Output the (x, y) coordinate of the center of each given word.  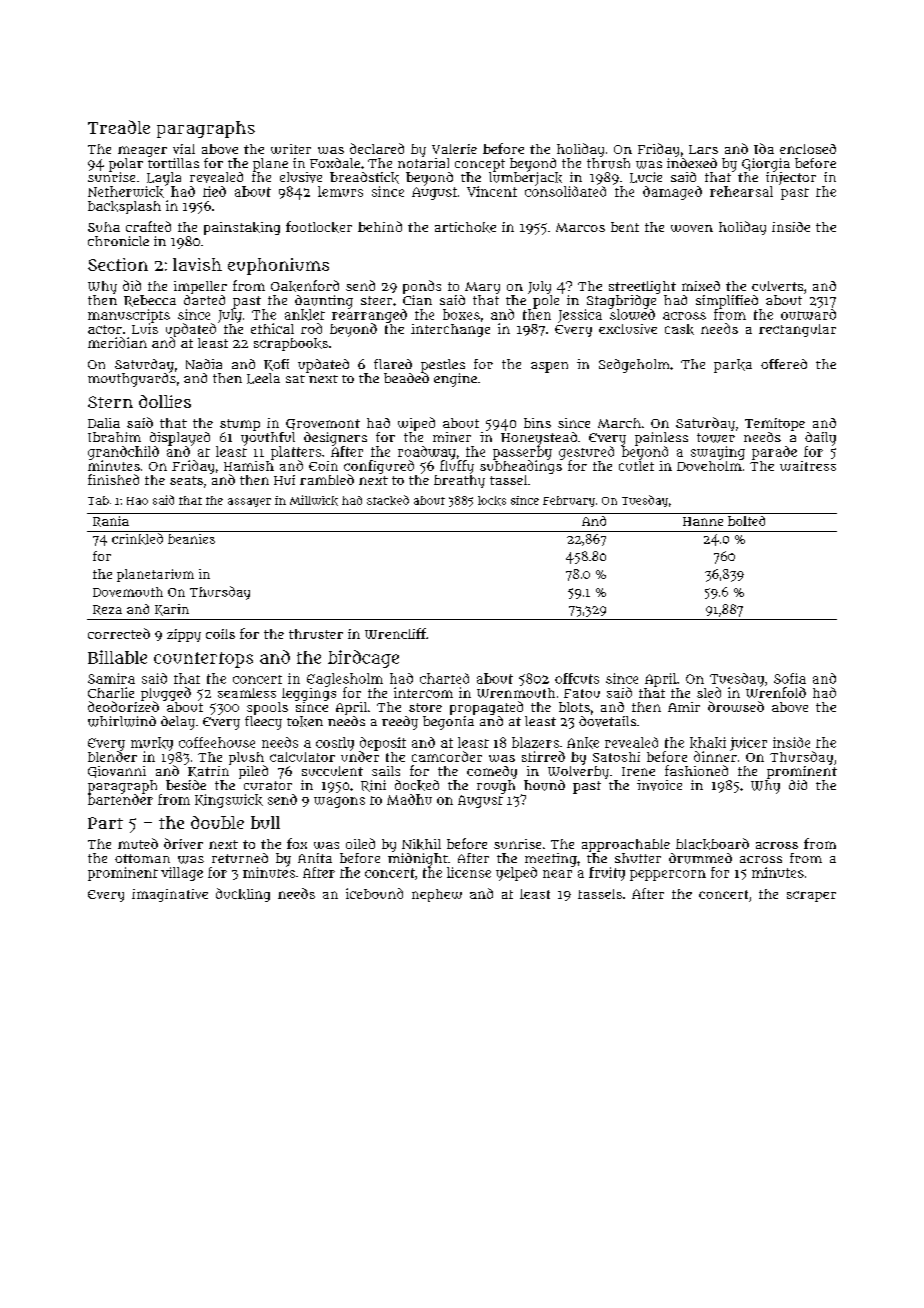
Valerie (454, 149)
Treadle (119, 127)
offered (784, 364)
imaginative (170, 895)
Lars (703, 149)
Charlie (111, 692)
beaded (406, 378)
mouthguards (132, 380)
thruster (316, 634)
